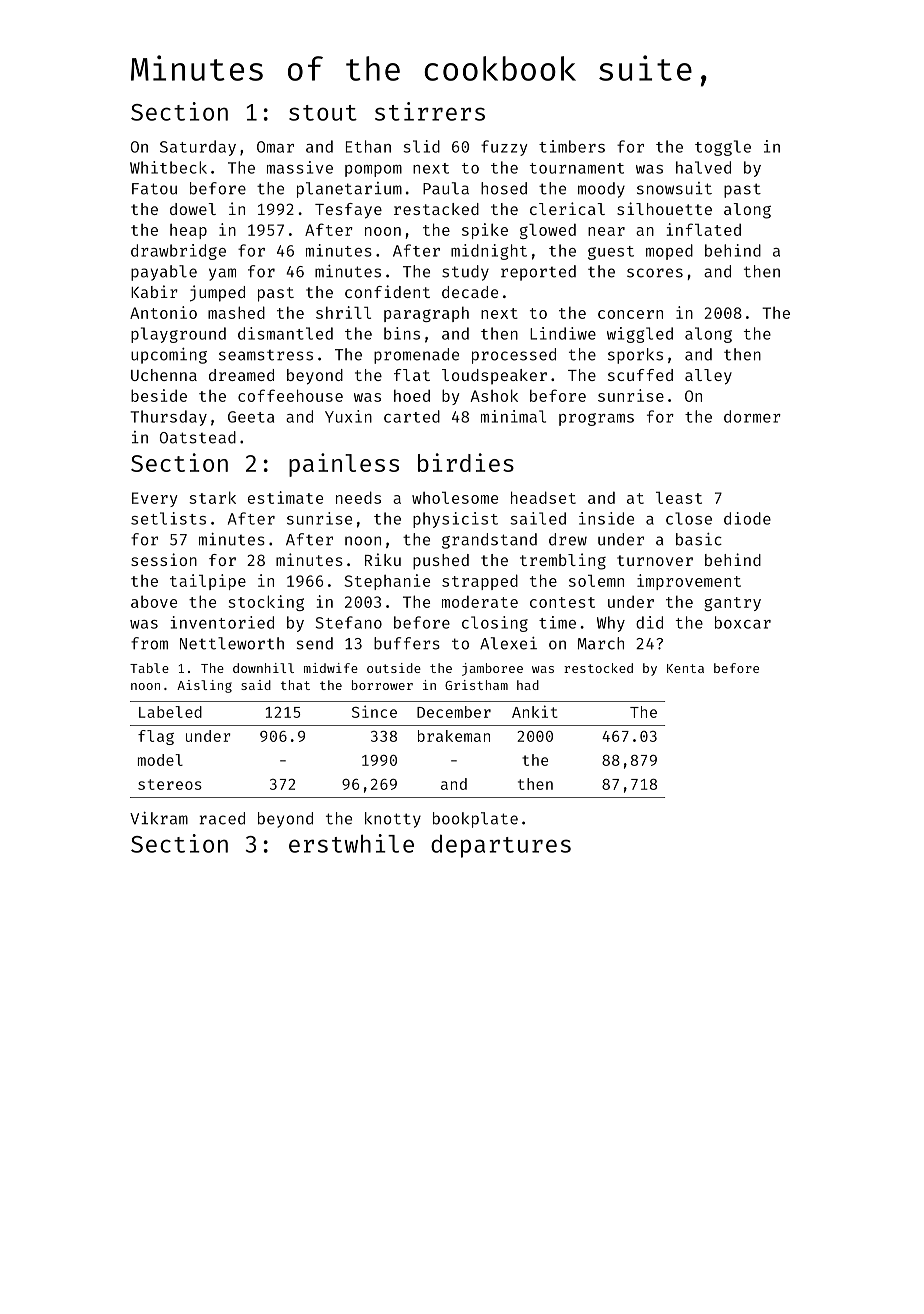 This screenshot has height=1314, width=924. What do you see at coordinates (504, 148) in the screenshot?
I see `fuzzy` at bounding box center [504, 148].
